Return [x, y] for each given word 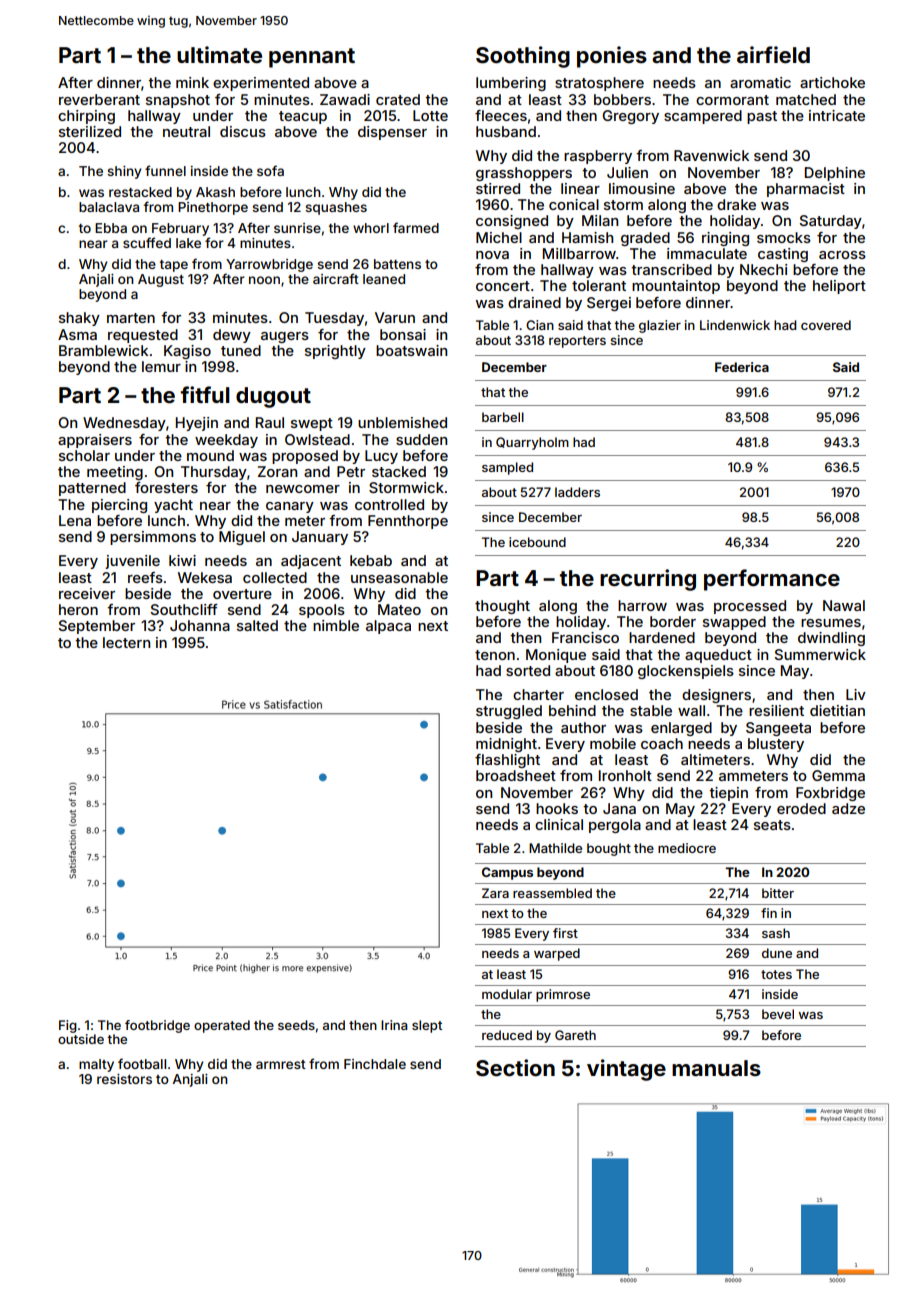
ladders [577, 492]
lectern [126, 642]
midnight [506, 745]
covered [826, 325]
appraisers [95, 441]
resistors [124, 1079]
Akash [215, 192]
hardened [662, 637]
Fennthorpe [408, 522]
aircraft [336, 278]
